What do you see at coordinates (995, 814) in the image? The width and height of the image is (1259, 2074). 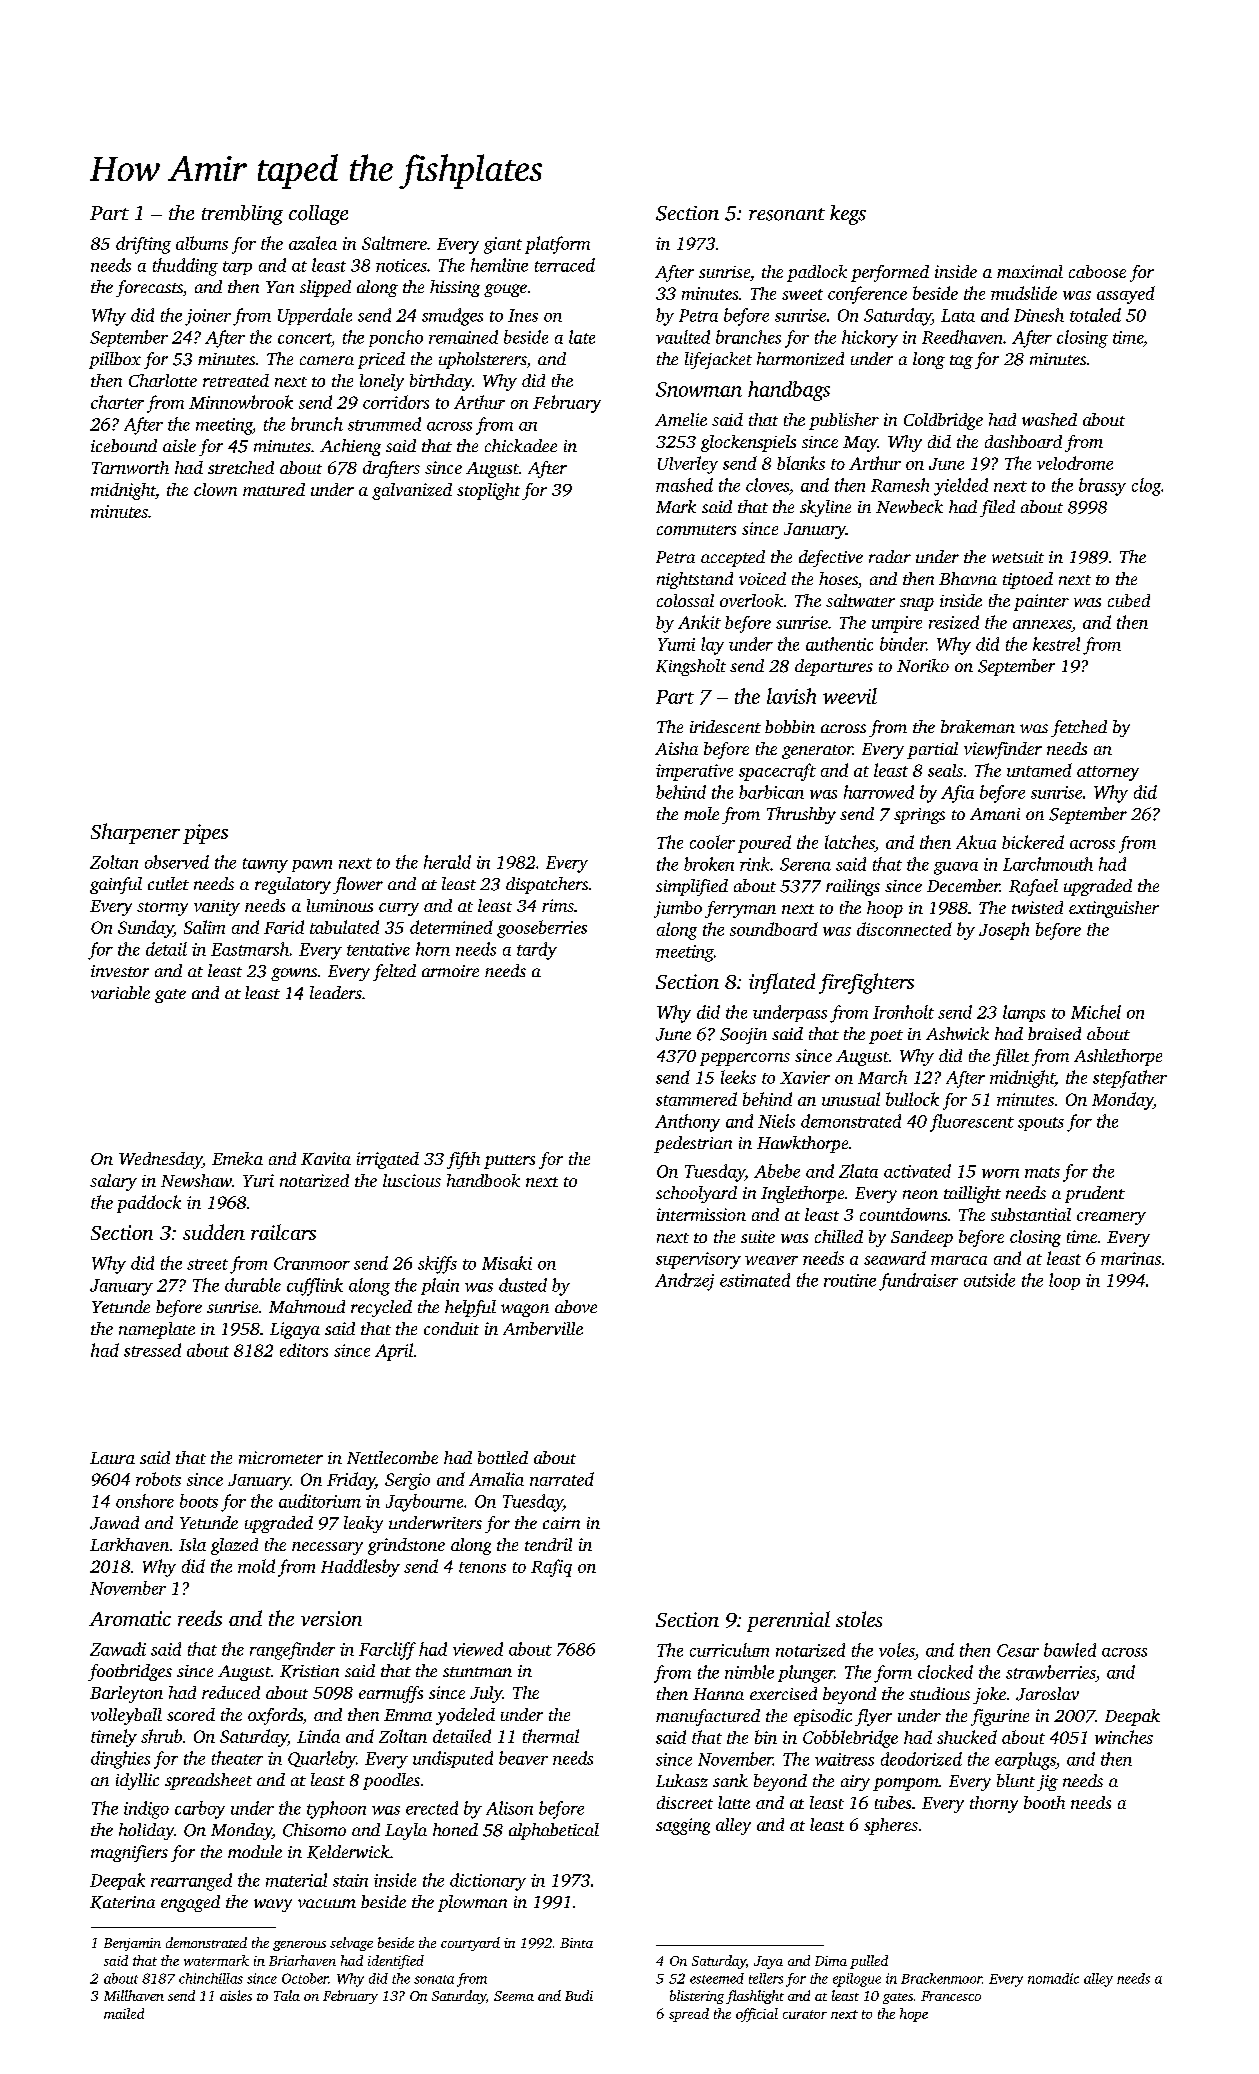 I see `Amani` at bounding box center [995, 814].
